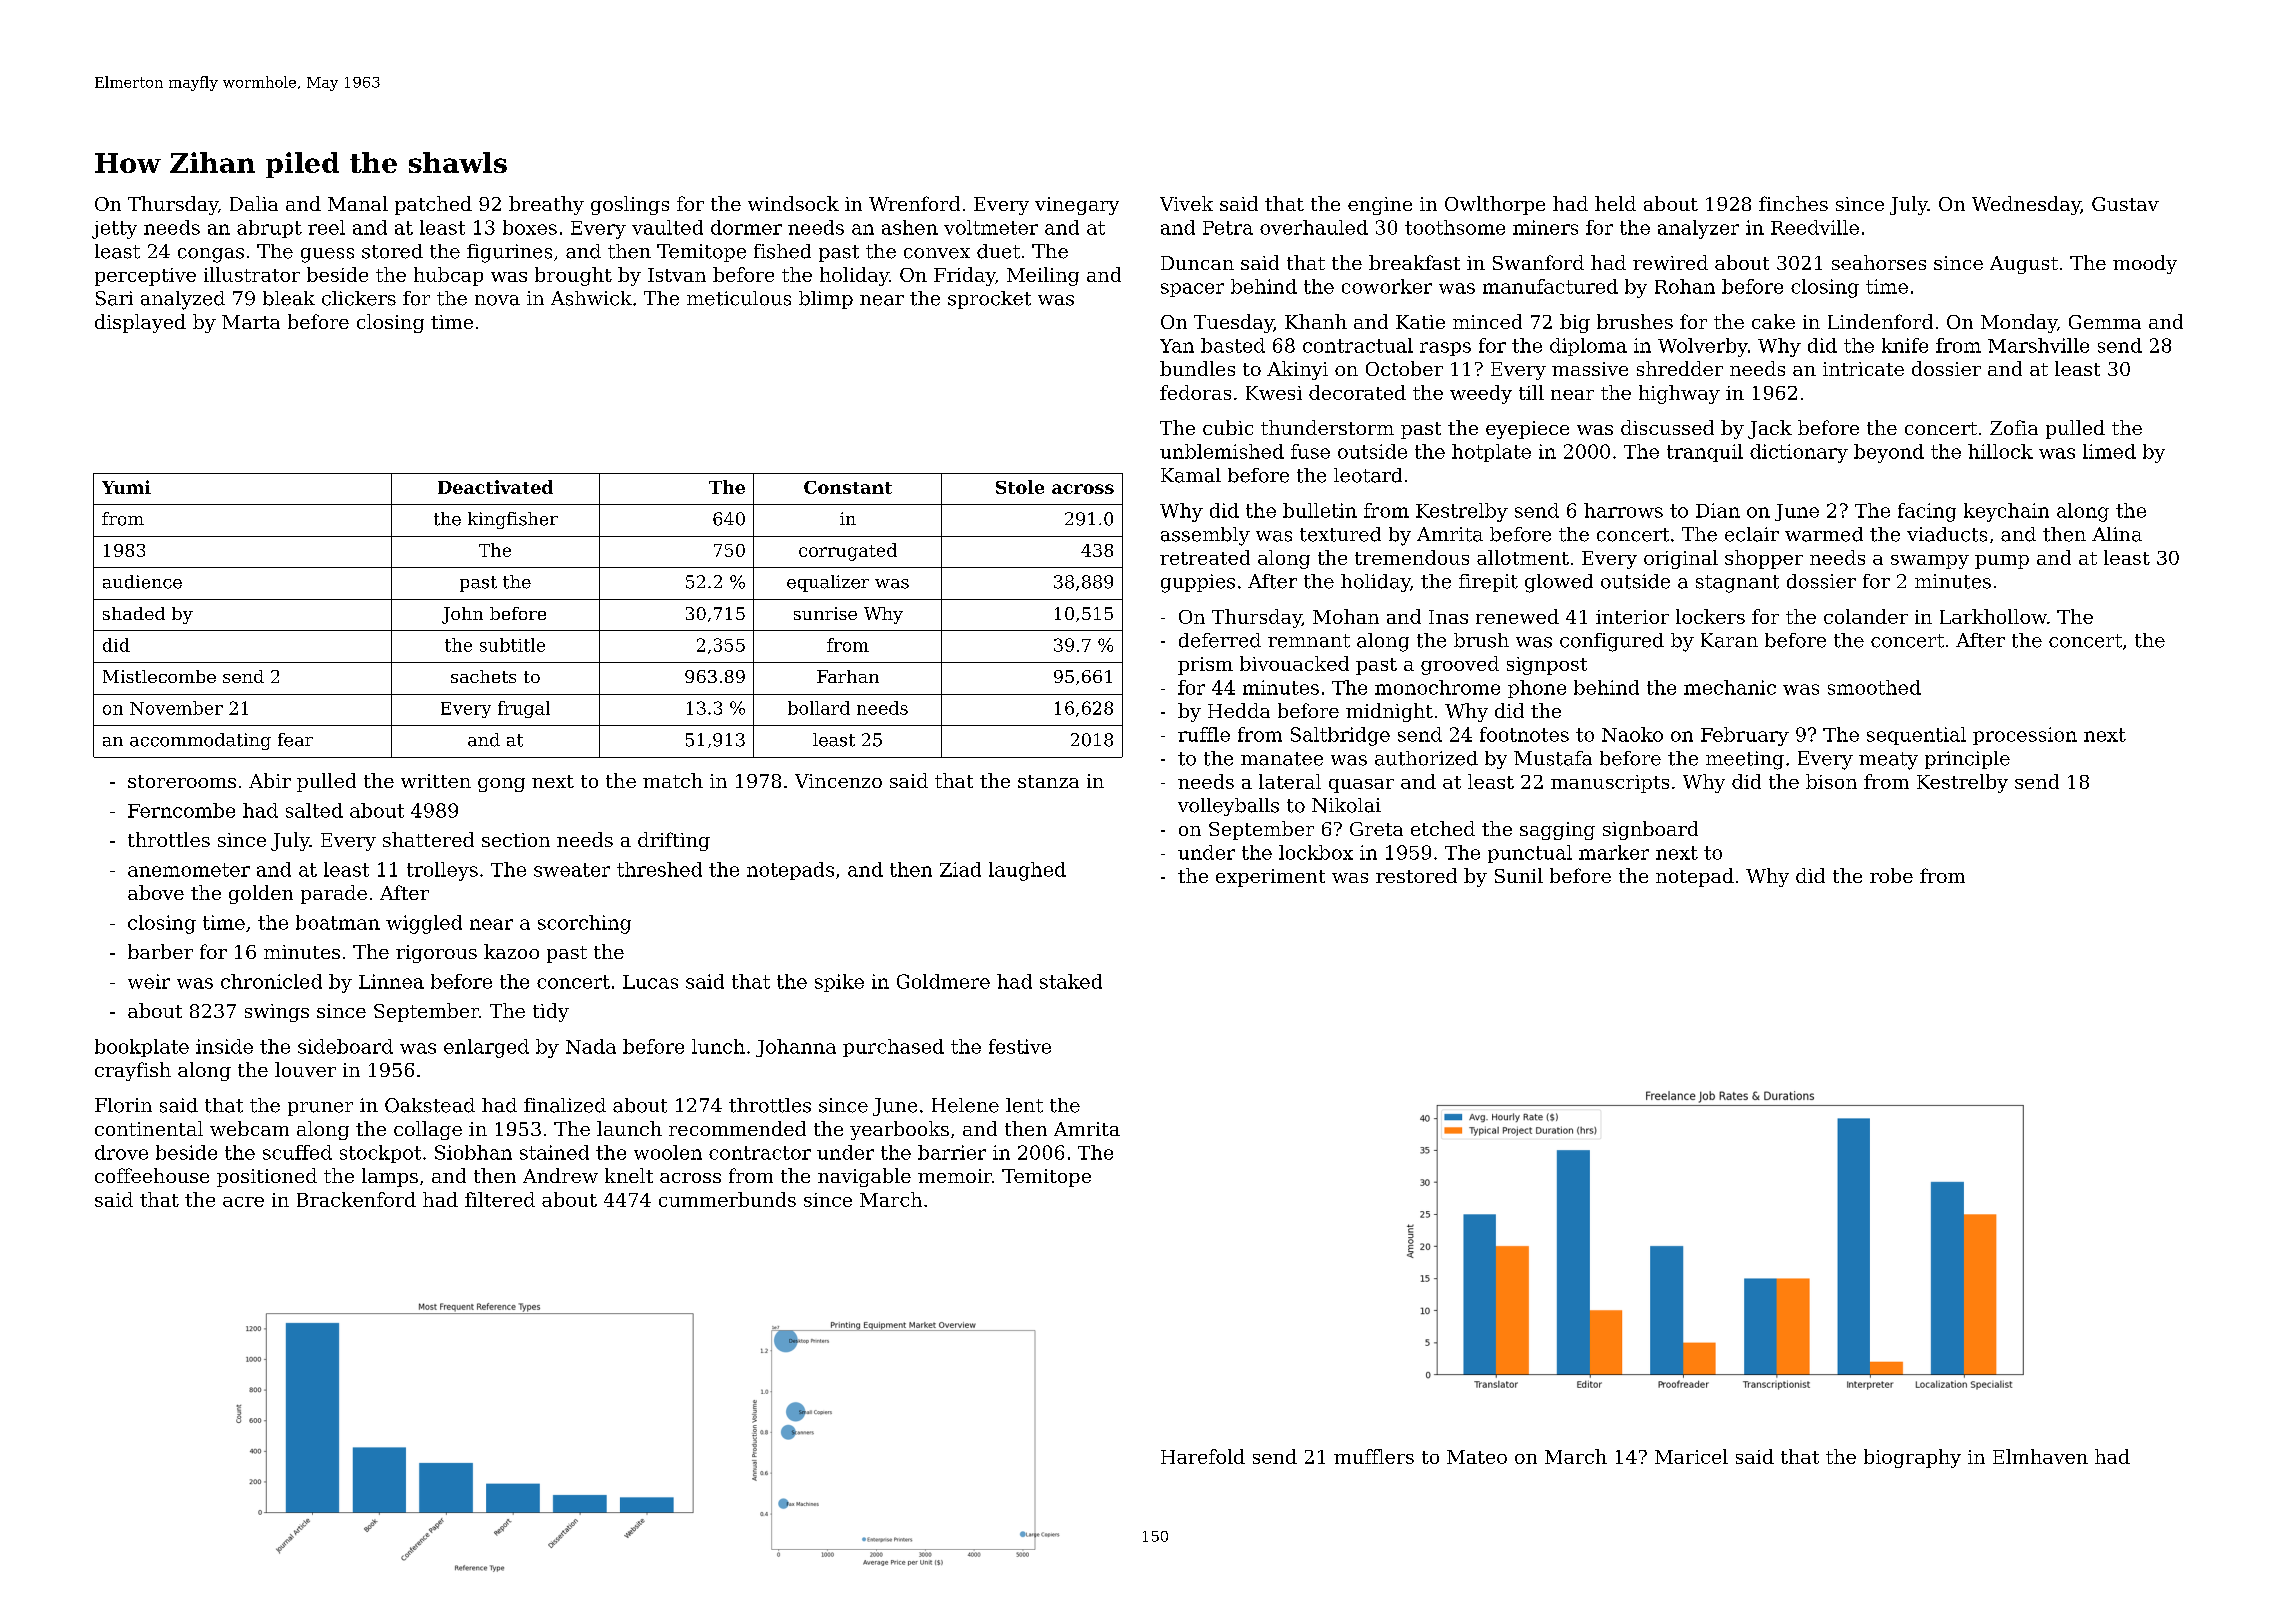 This image has width=2282, height=1614. What do you see at coordinates (428, 839) in the image?
I see `shattered` at bounding box center [428, 839].
